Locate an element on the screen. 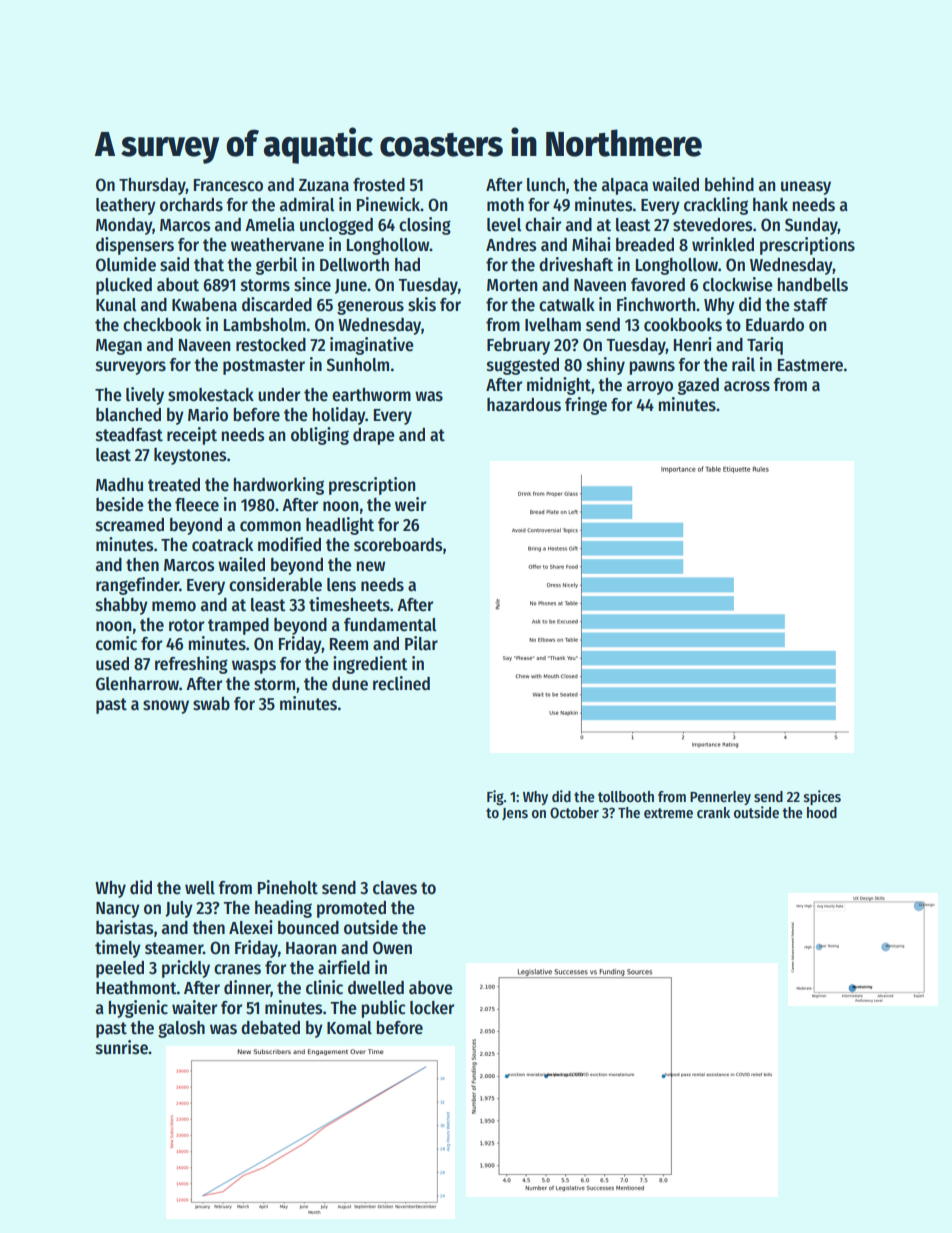 The height and width of the screenshot is (1233, 952). locker is located at coordinates (432, 1008).
